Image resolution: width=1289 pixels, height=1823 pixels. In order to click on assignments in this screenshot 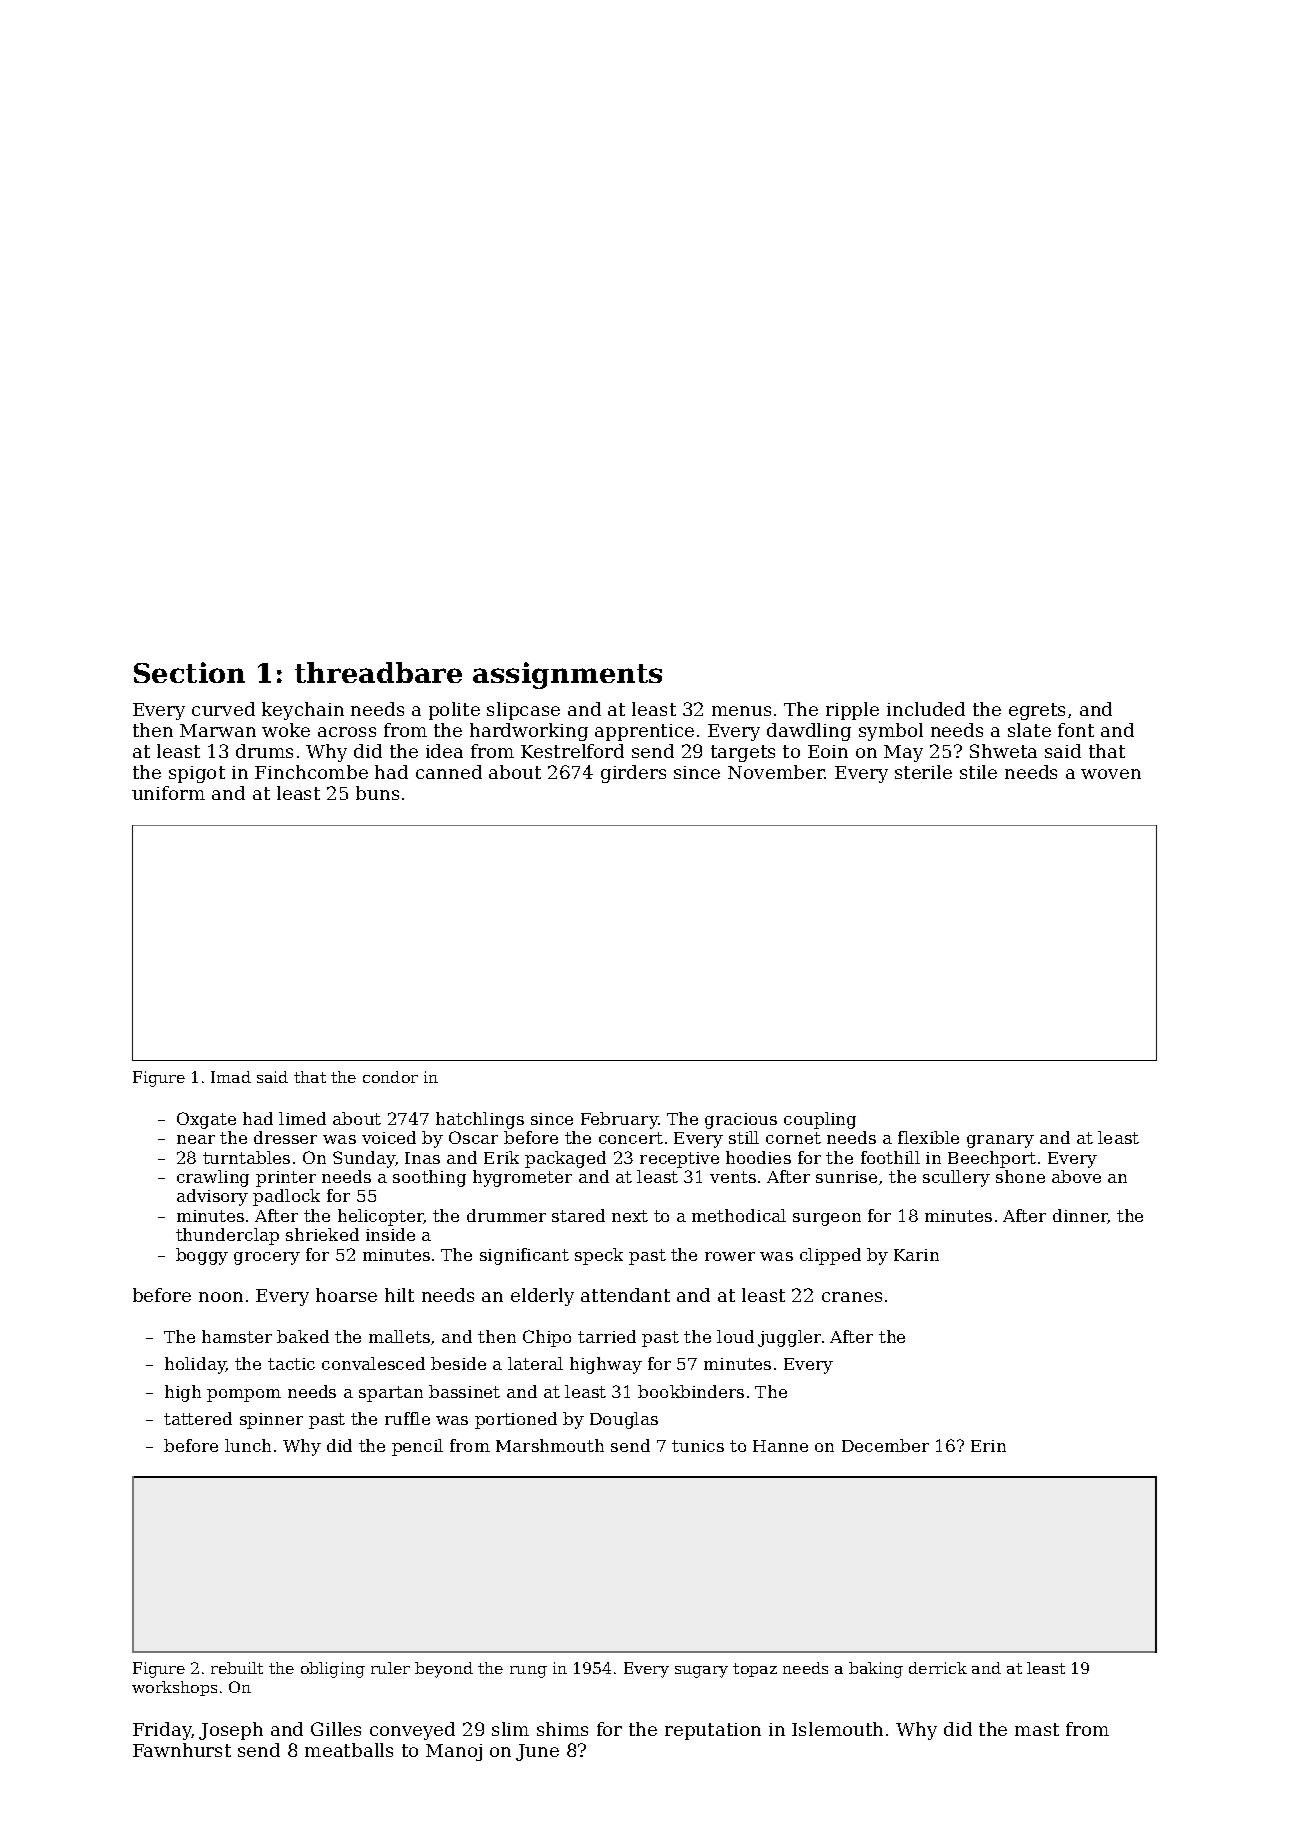, I will do `click(567, 675)`.
